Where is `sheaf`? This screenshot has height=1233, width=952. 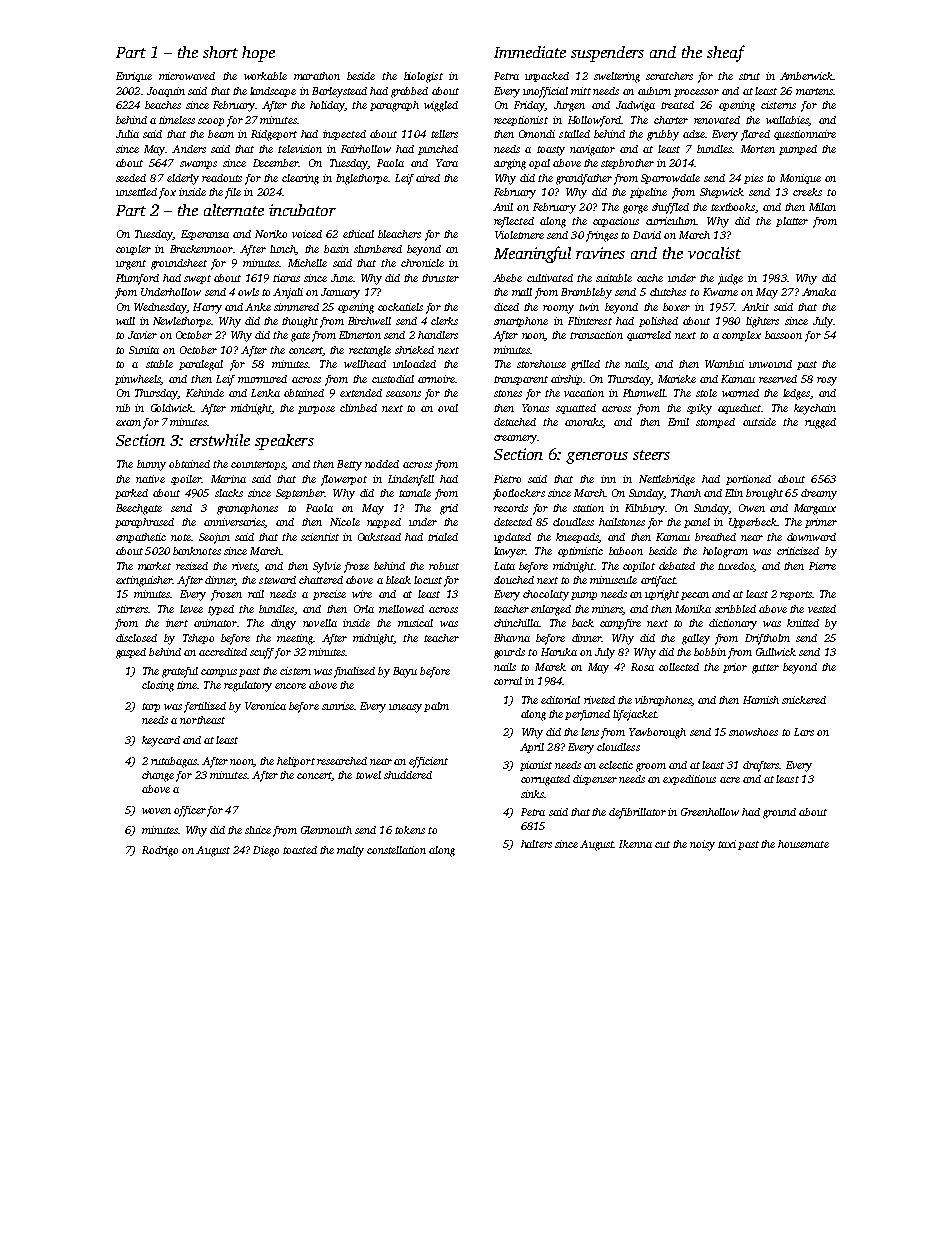 sheaf is located at coordinates (726, 53).
